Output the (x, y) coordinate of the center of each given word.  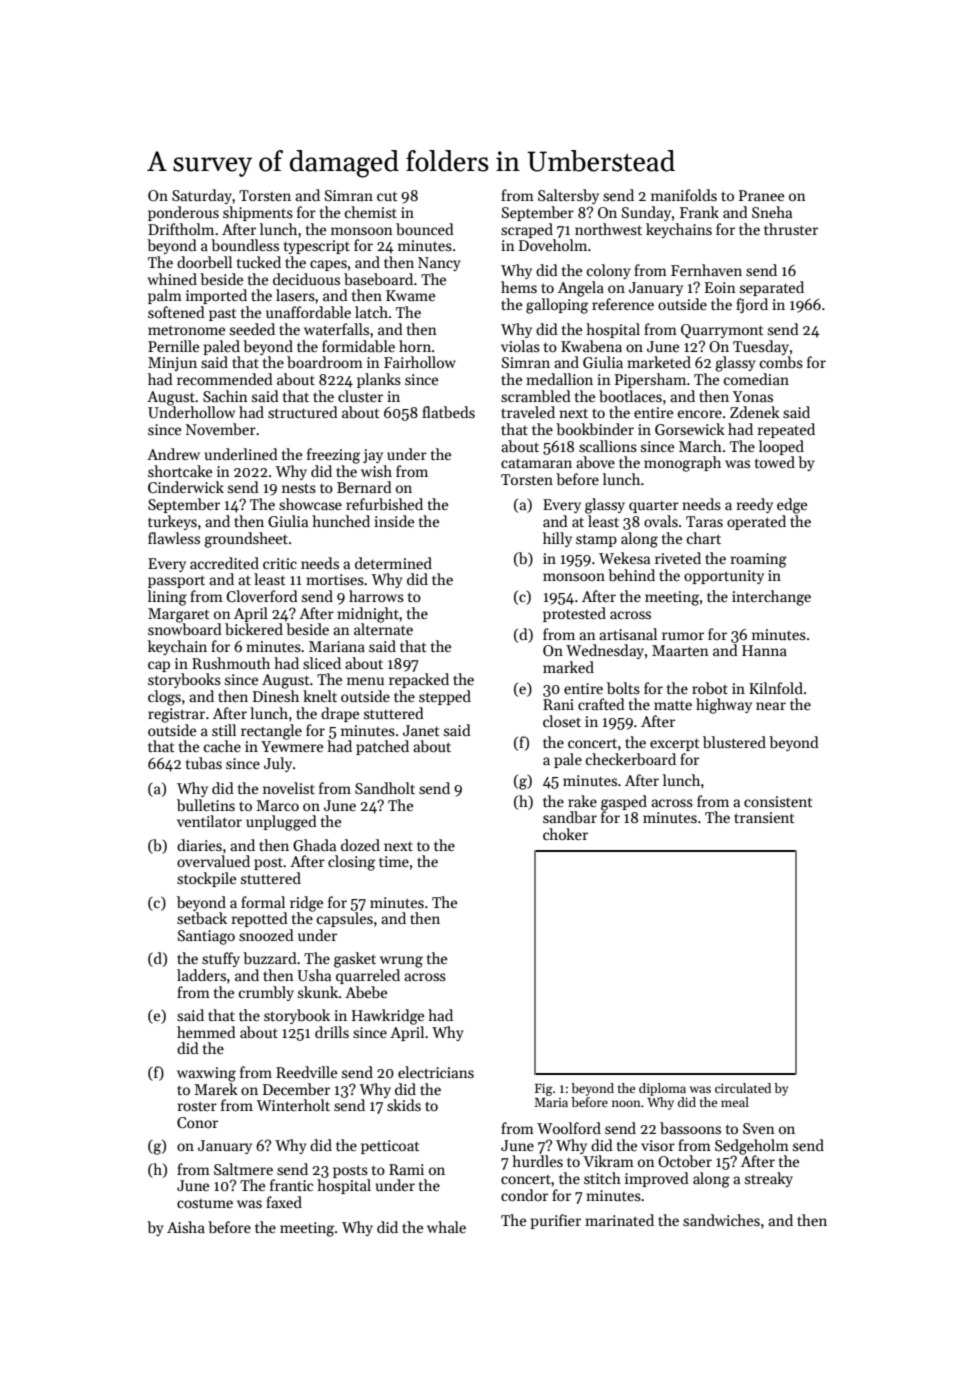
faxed (284, 1202)
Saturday (202, 196)
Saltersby (568, 196)
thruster (791, 229)
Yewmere (292, 746)
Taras (704, 521)
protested (574, 614)
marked (568, 667)
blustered (734, 742)
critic (280, 563)
